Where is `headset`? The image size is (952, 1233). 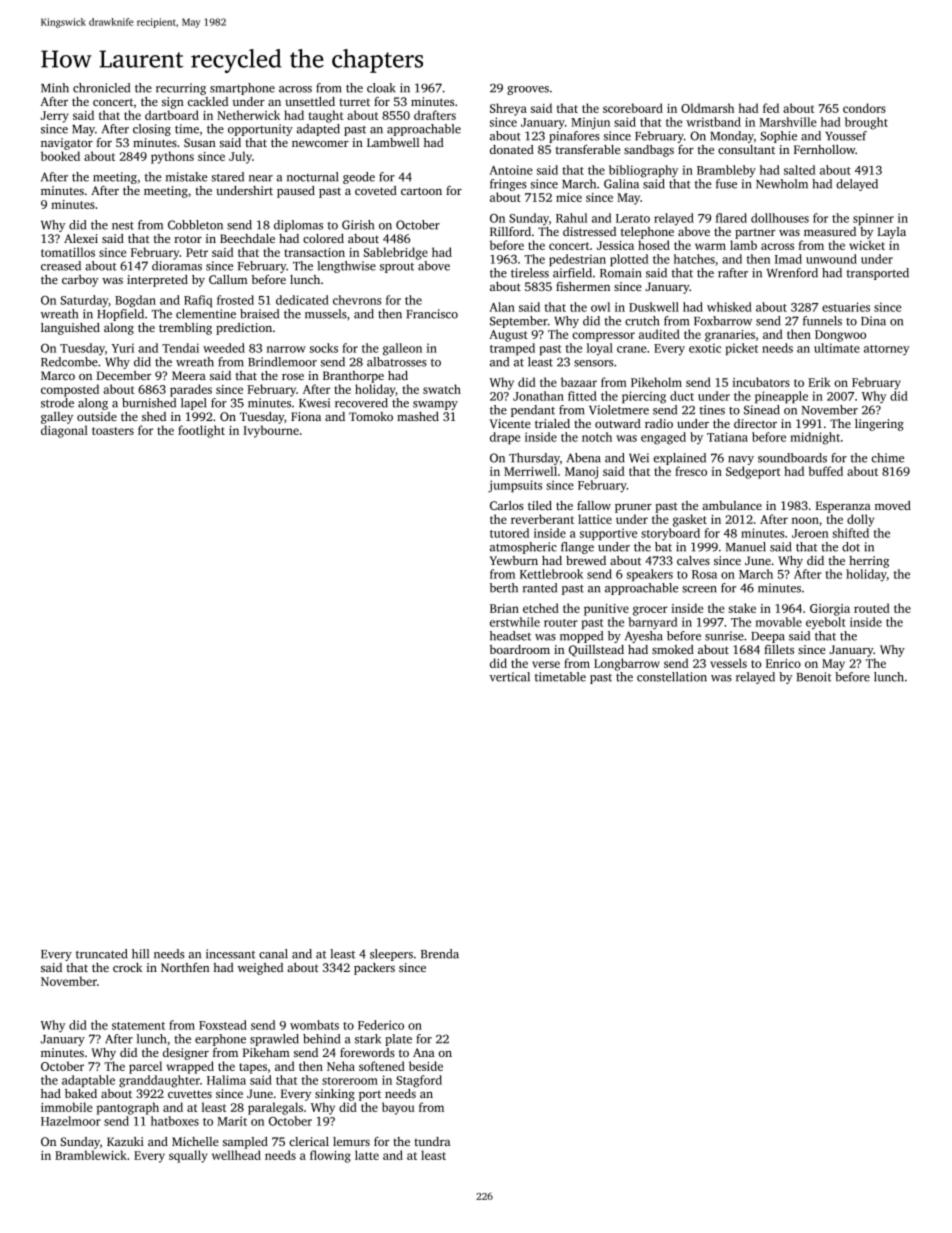
headset is located at coordinates (510, 636).
